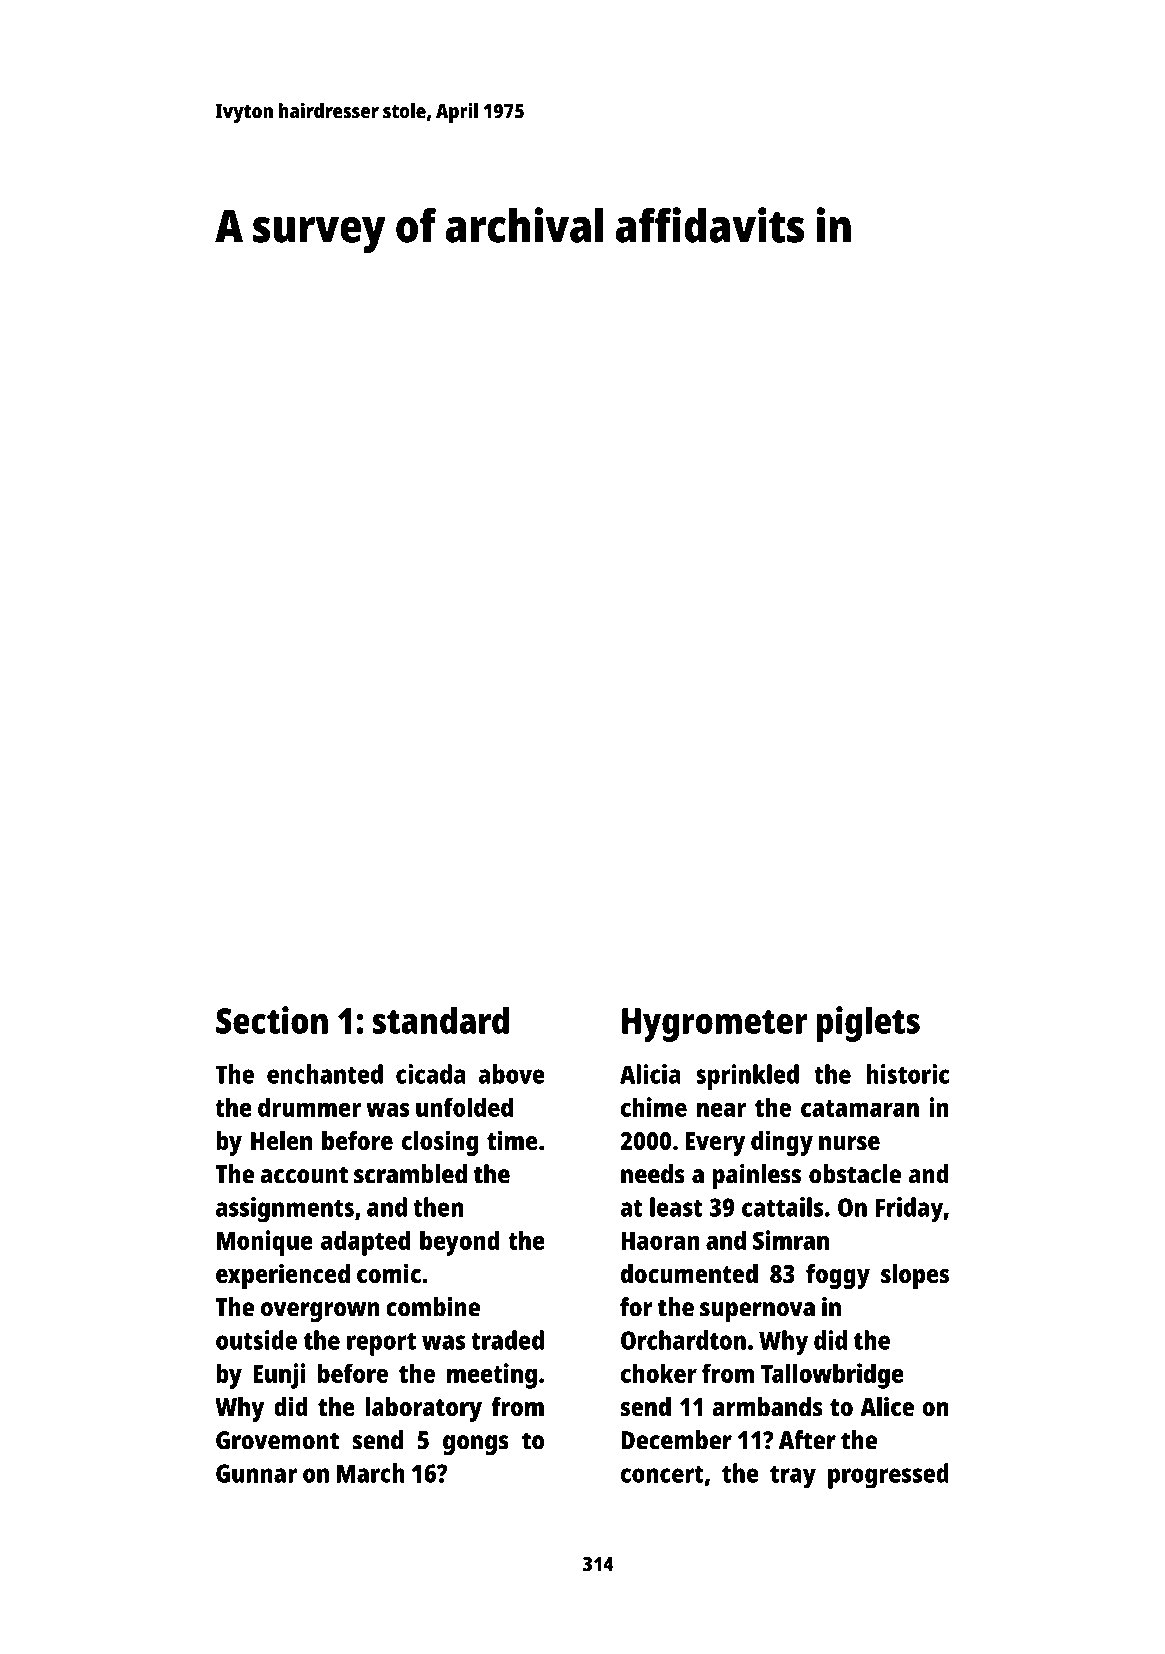 This screenshot has width=1165, height=1654. Describe the element at coordinates (650, 1074) in the screenshot. I see `Alicia` at that location.
